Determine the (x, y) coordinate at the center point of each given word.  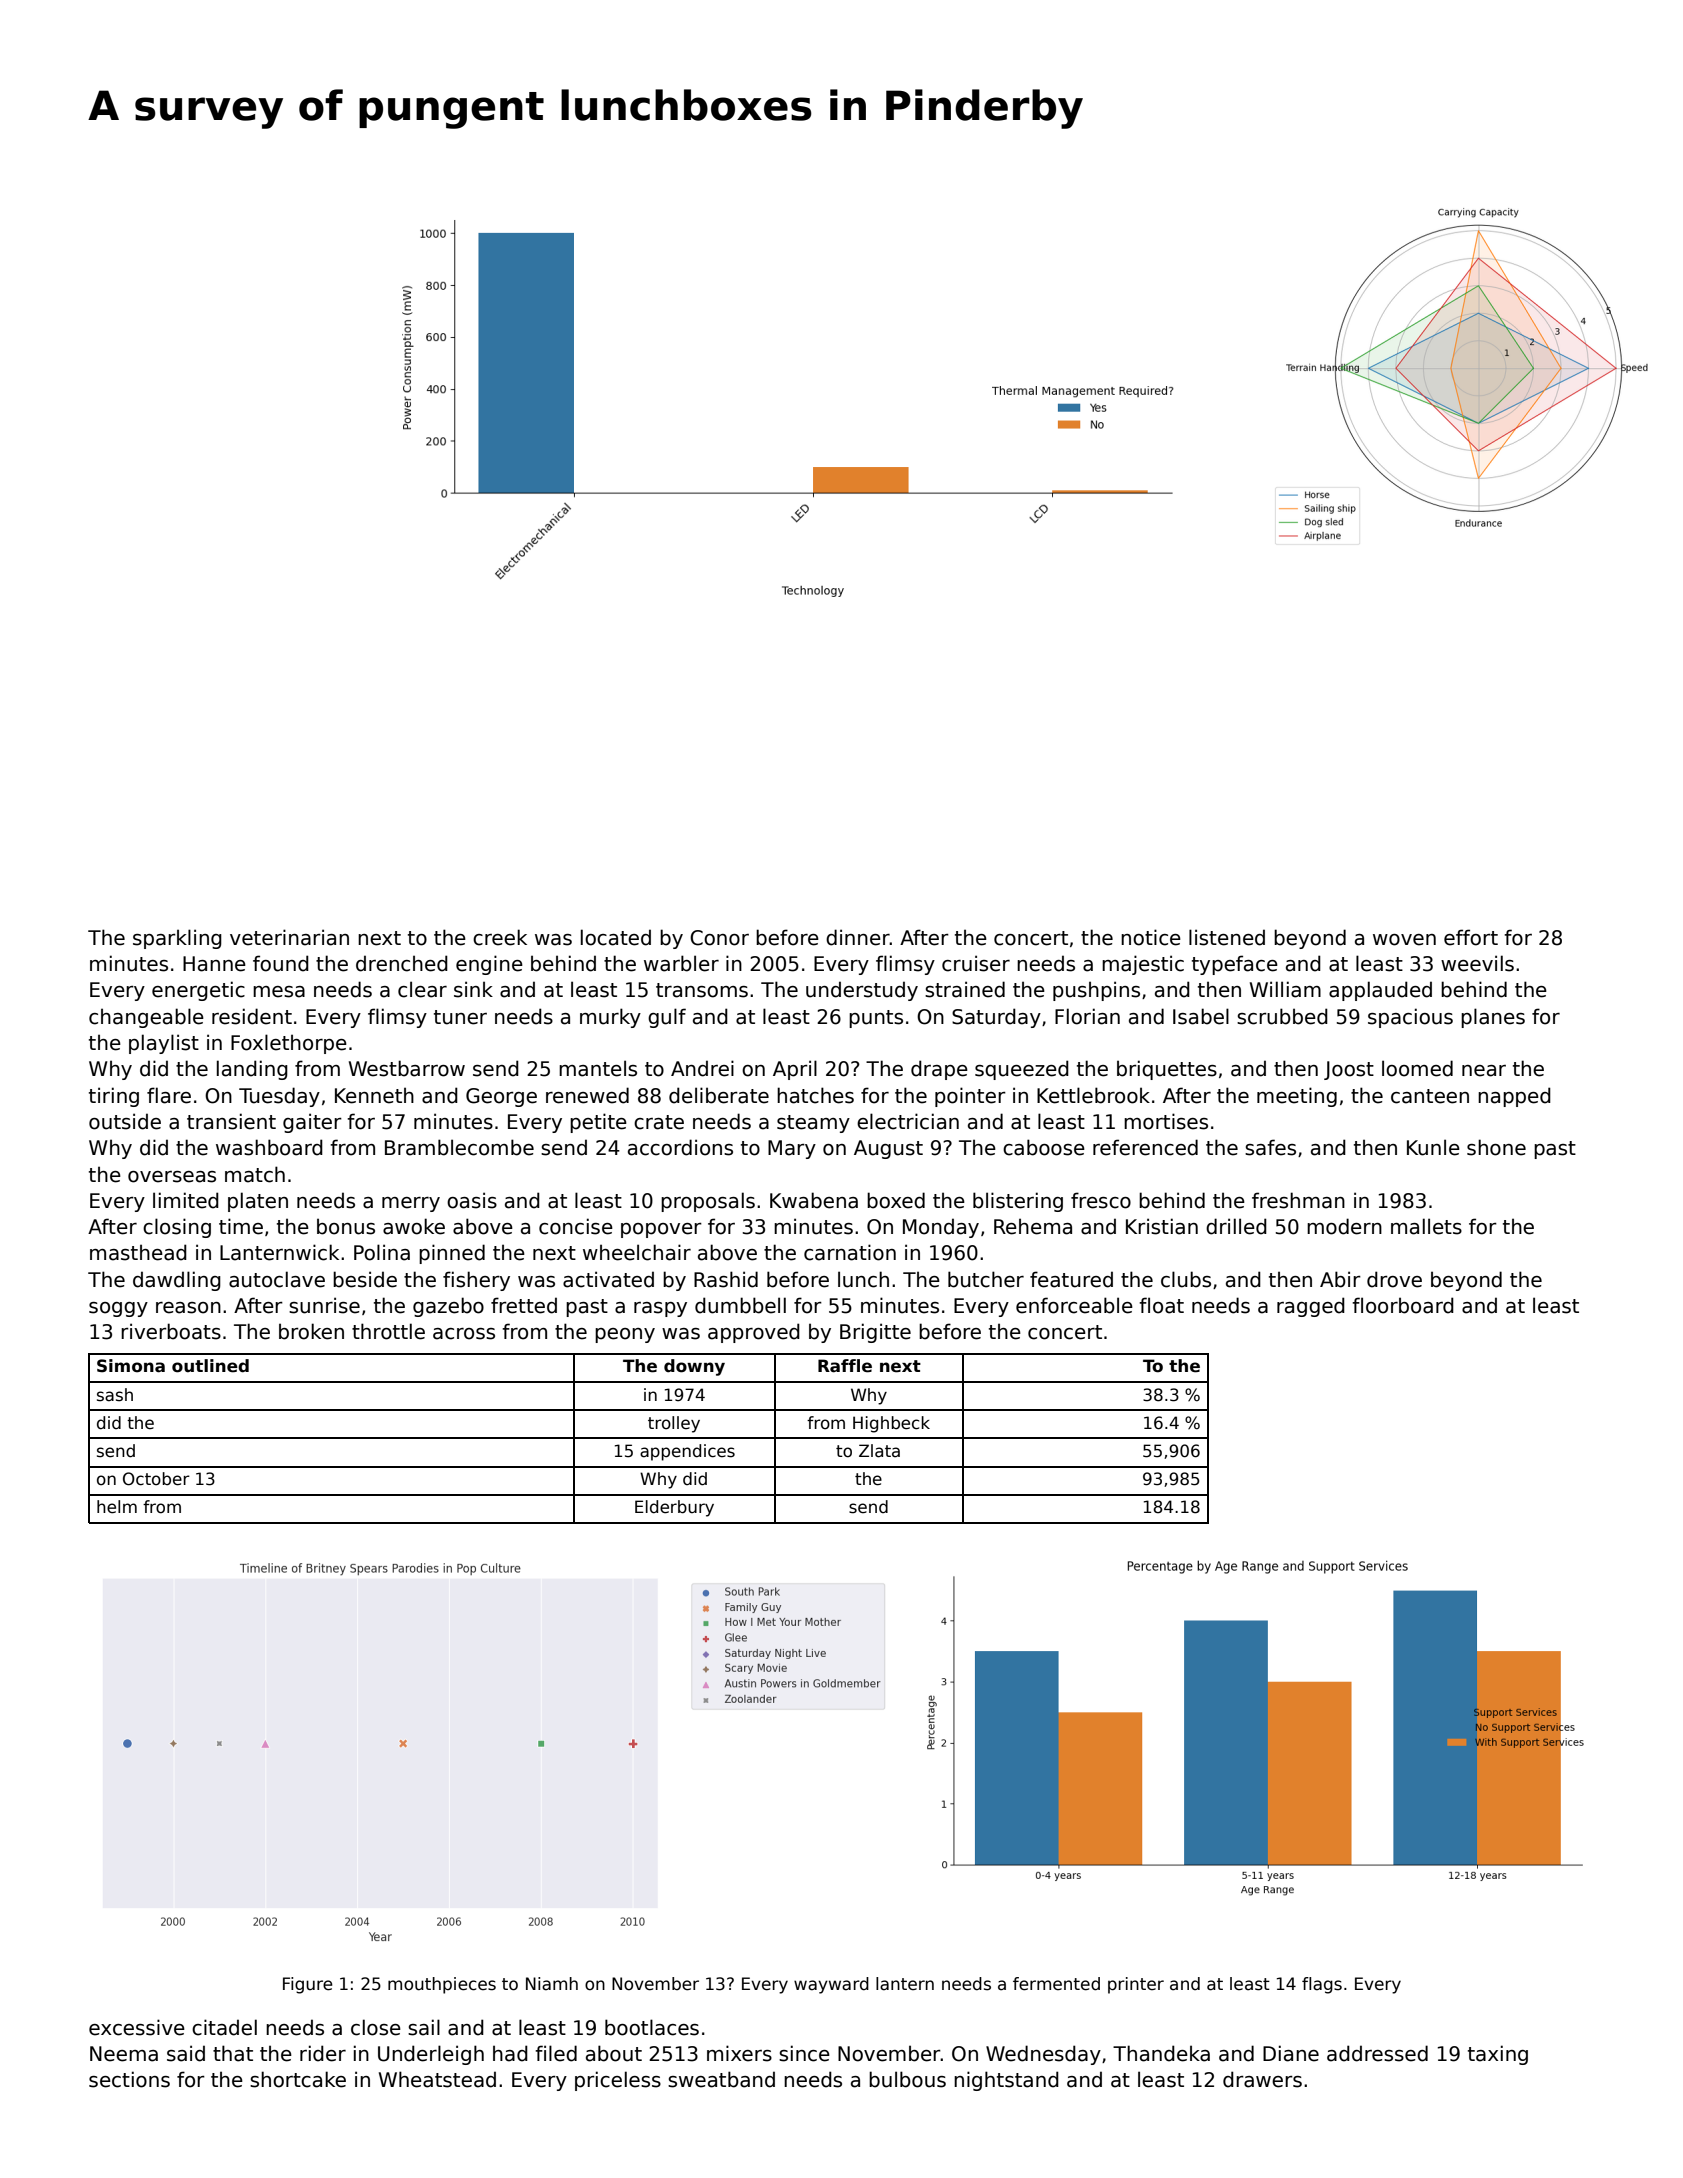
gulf (667, 1018)
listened (1227, 937)
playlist (164, 1044)
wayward (831, 1985)
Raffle (845, 1366)
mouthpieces (442, 1985)
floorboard (1403, 1305)
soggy (118, 1309)
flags (1322, 1985)
